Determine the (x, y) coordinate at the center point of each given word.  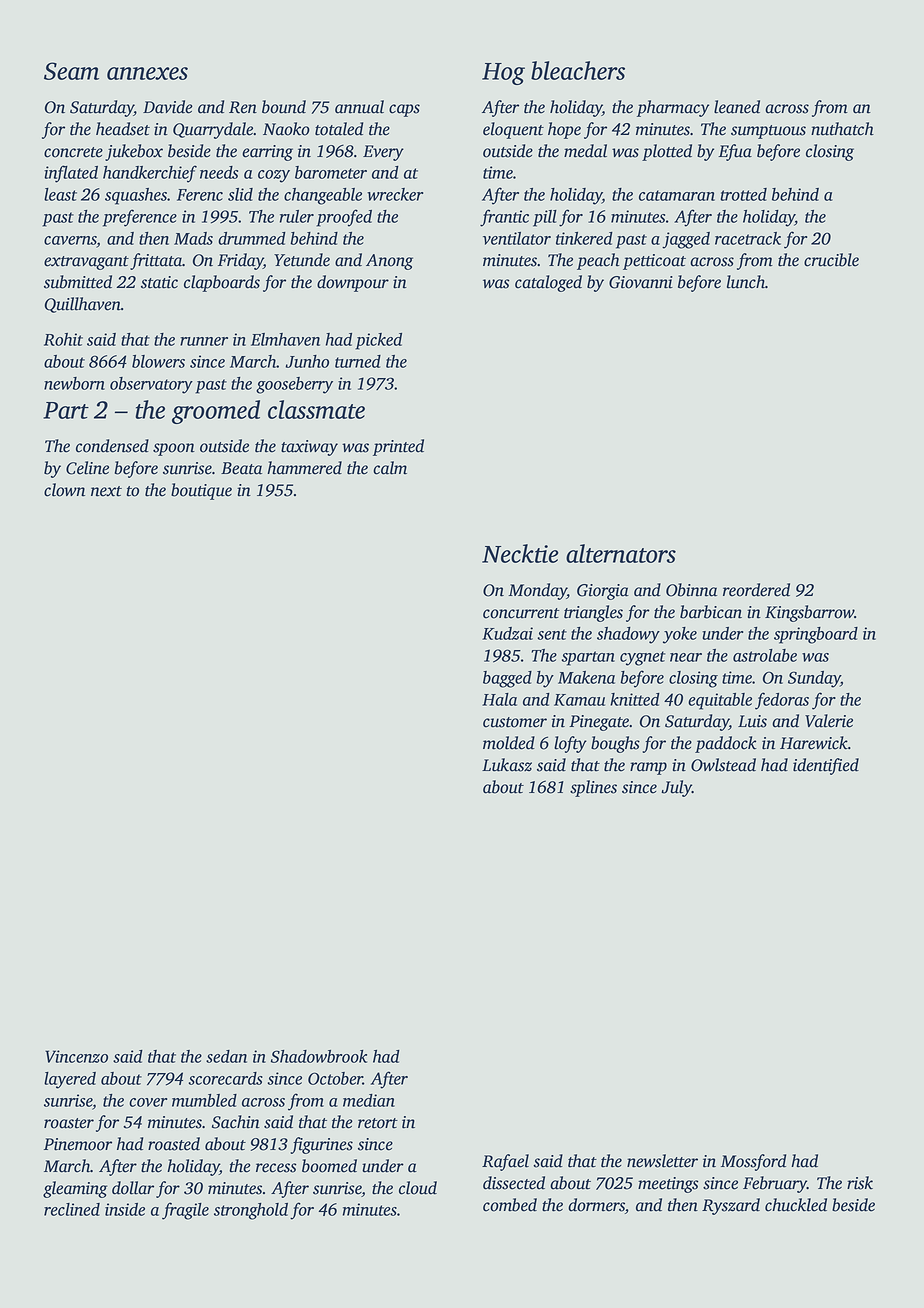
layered (70, 1080)
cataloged (548, 283)
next (106, 491)
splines (593, 788)
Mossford (753, 1162)
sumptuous (768, 132)
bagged (507, 679)
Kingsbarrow (809, 613)
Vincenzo (76, 1056)
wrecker (395, 194)
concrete (73, 152)
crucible (831, 260)
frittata (156, 261)
